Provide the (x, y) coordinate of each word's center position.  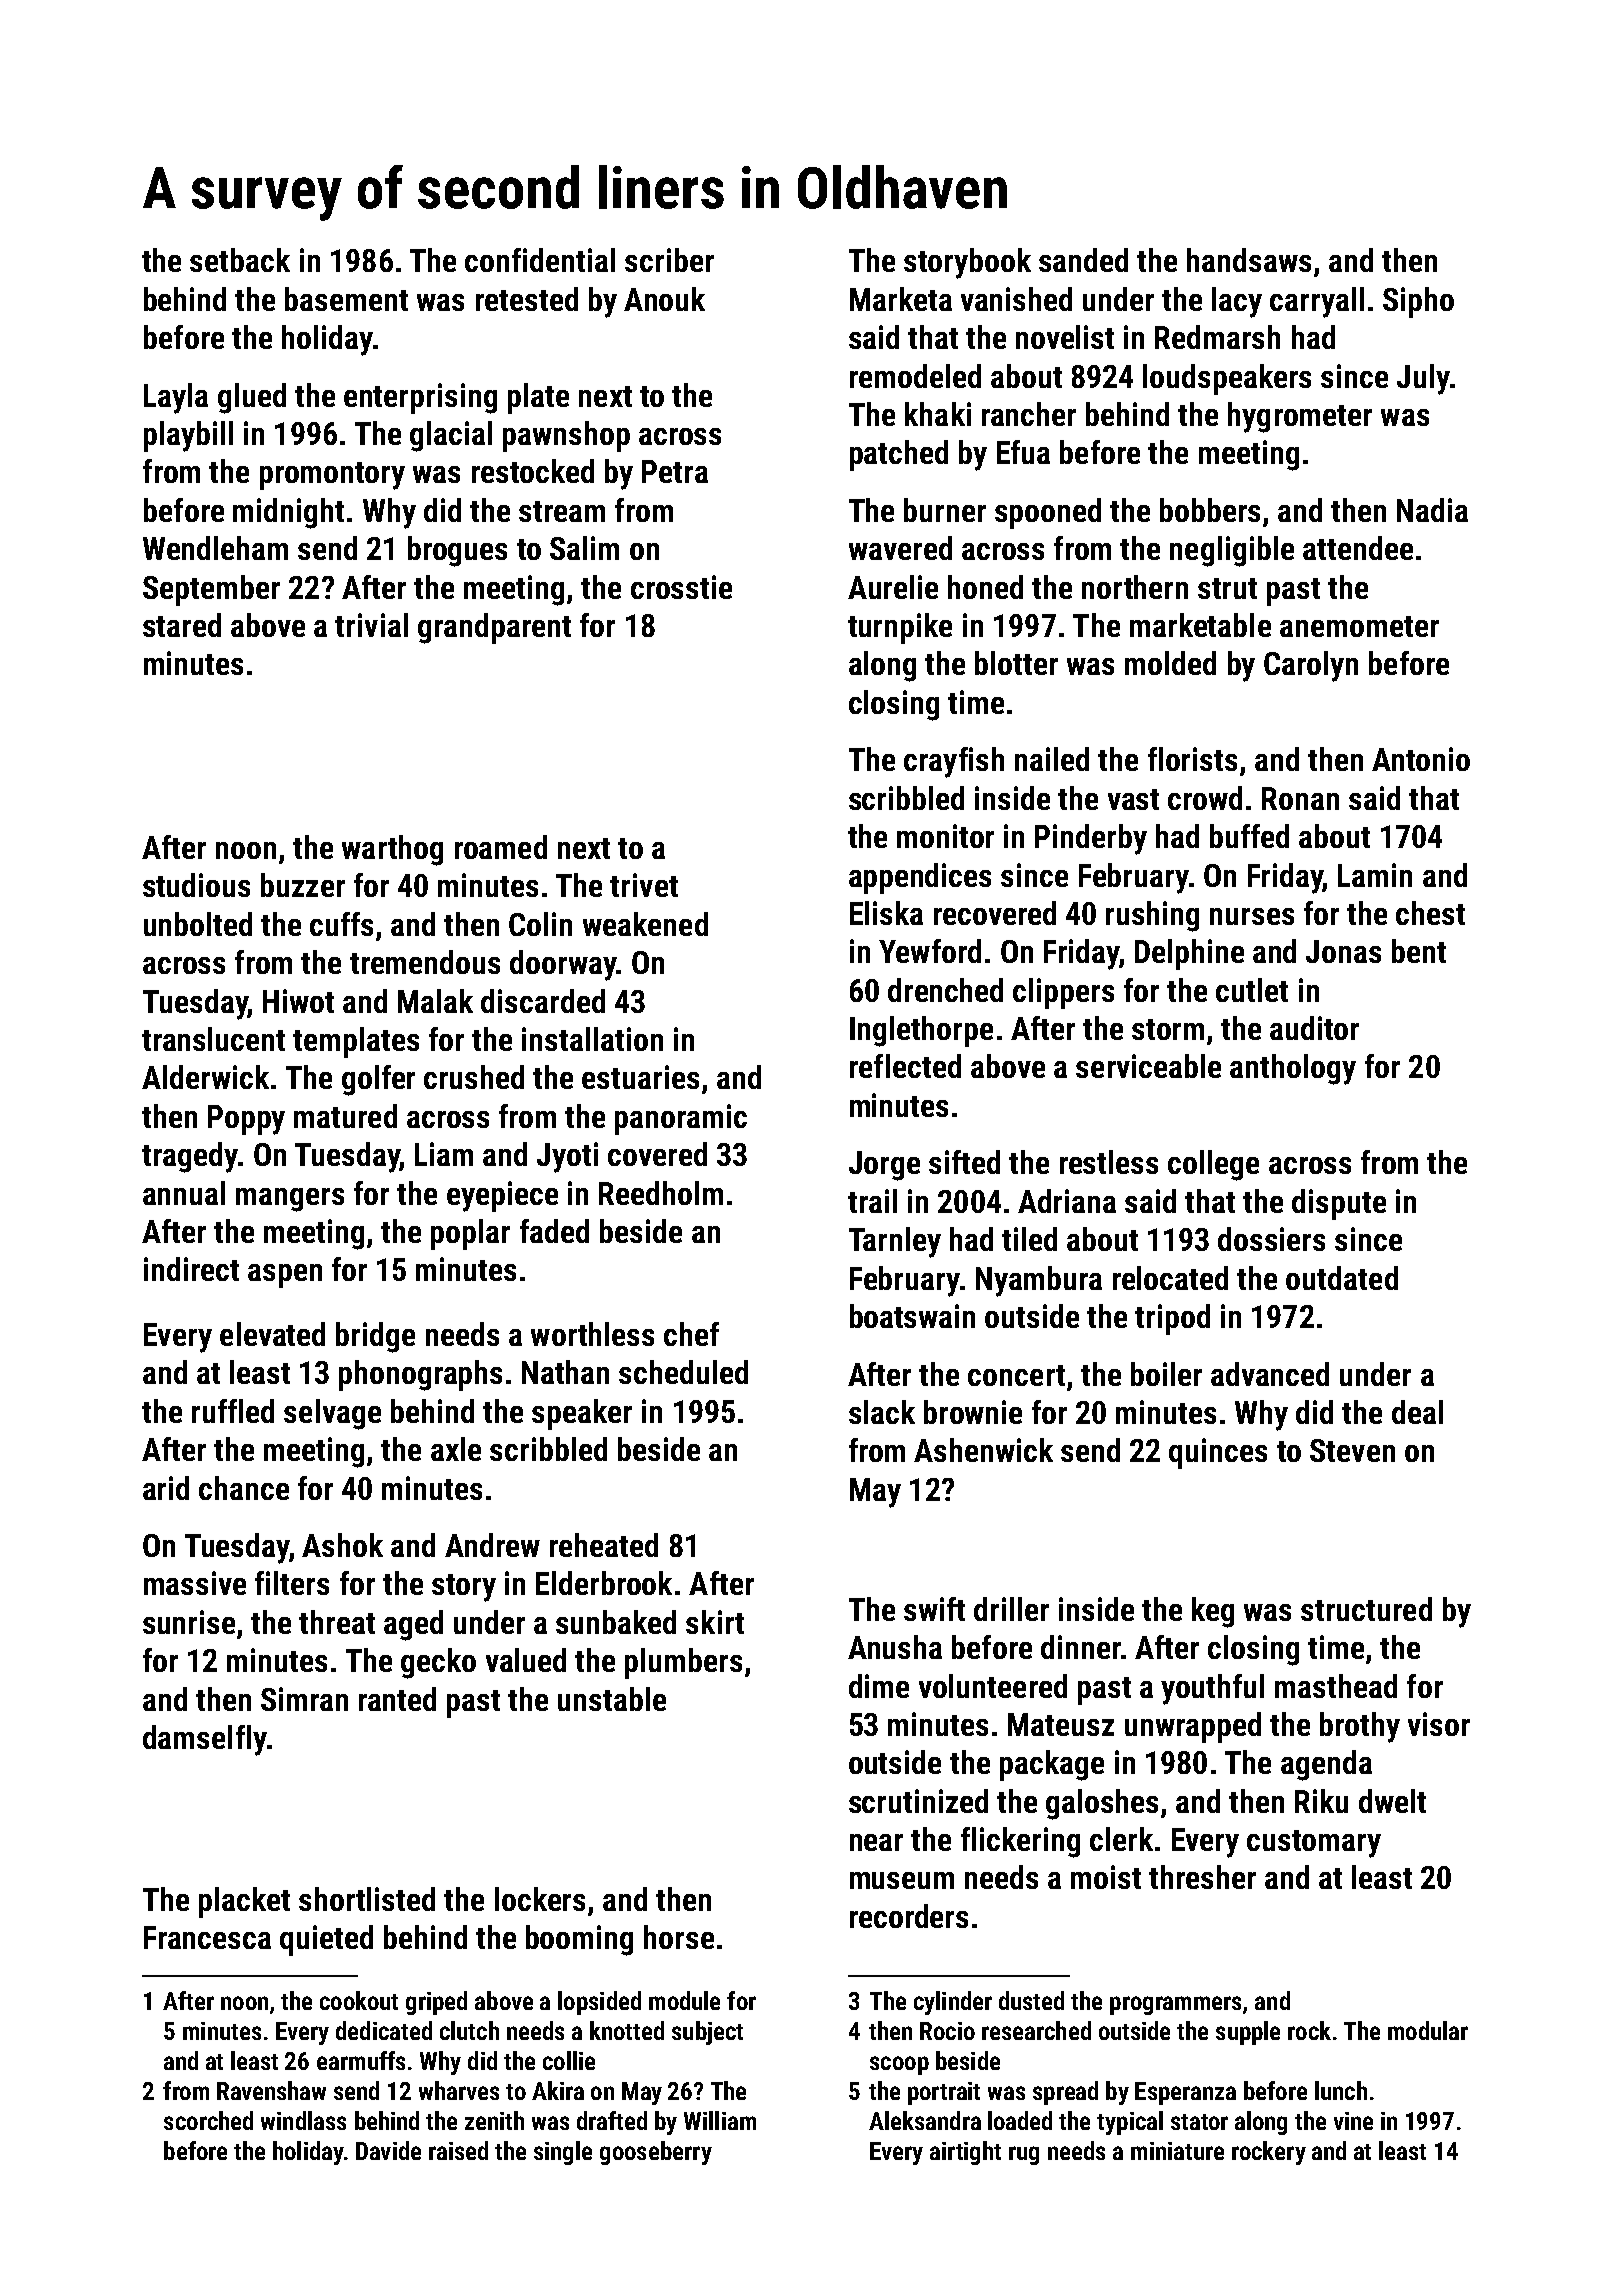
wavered (900, 548)
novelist (1065, 337)
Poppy (246, 1120)
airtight (965, 2153)
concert (1016, 1375)
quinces (1218, 1453)
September (211, 590)
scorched (208, 2120)
